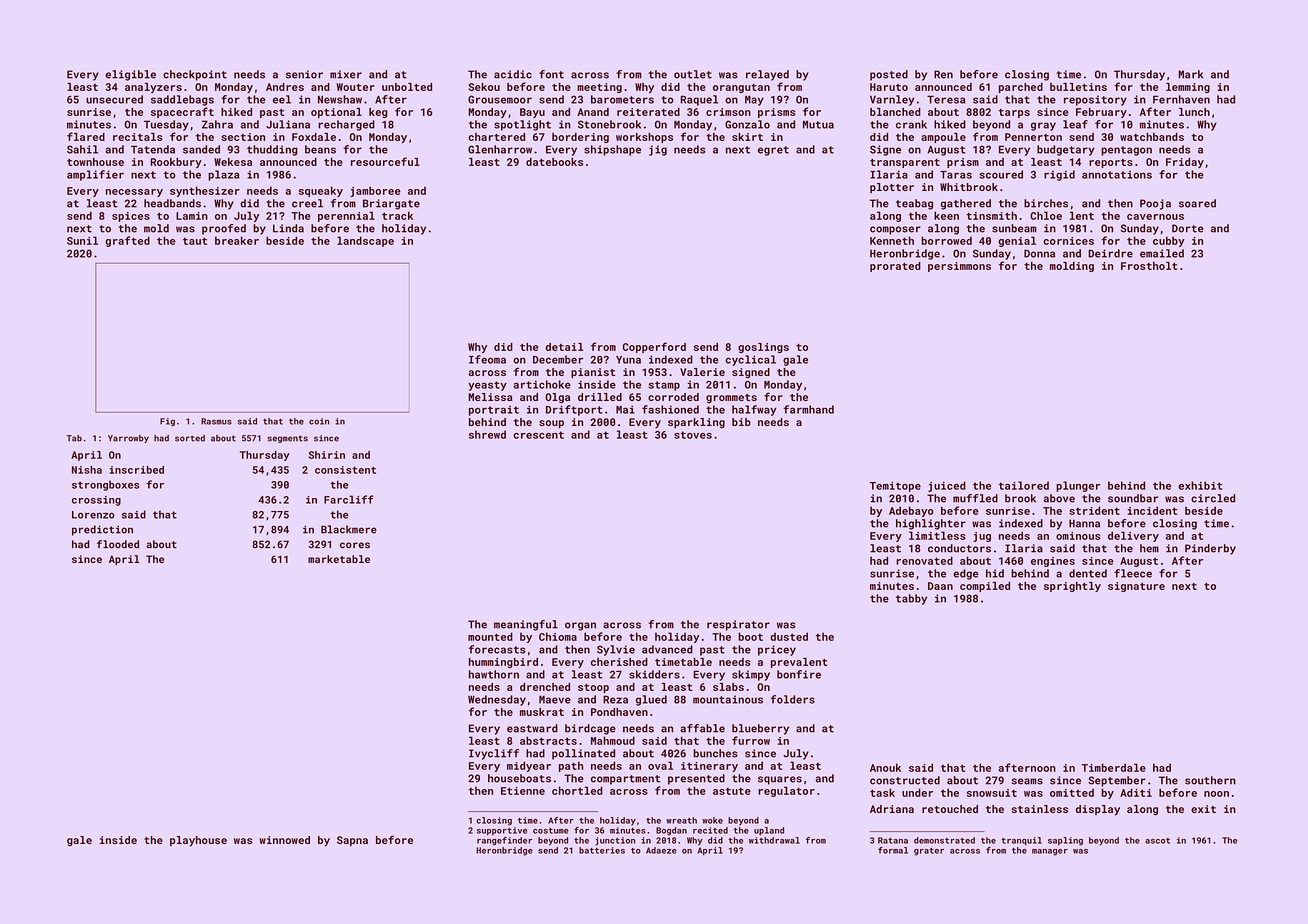 The image size is (1308, 924). I want to click on mounted, so click(490, 636).
